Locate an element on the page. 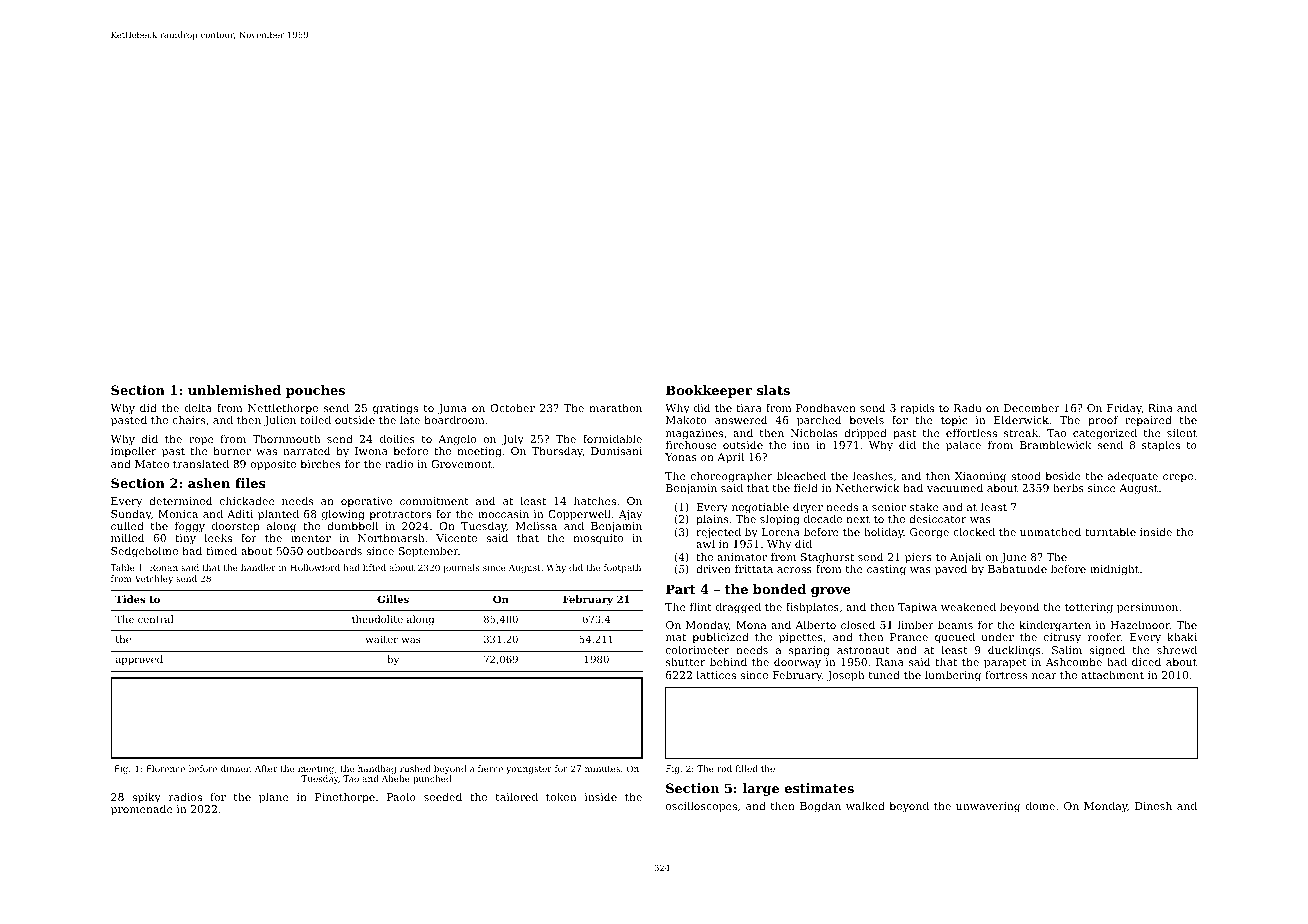 Image resolution: width=1308 pixels, height=924 pixels. choreographer is located at coordinates (731, 477).
